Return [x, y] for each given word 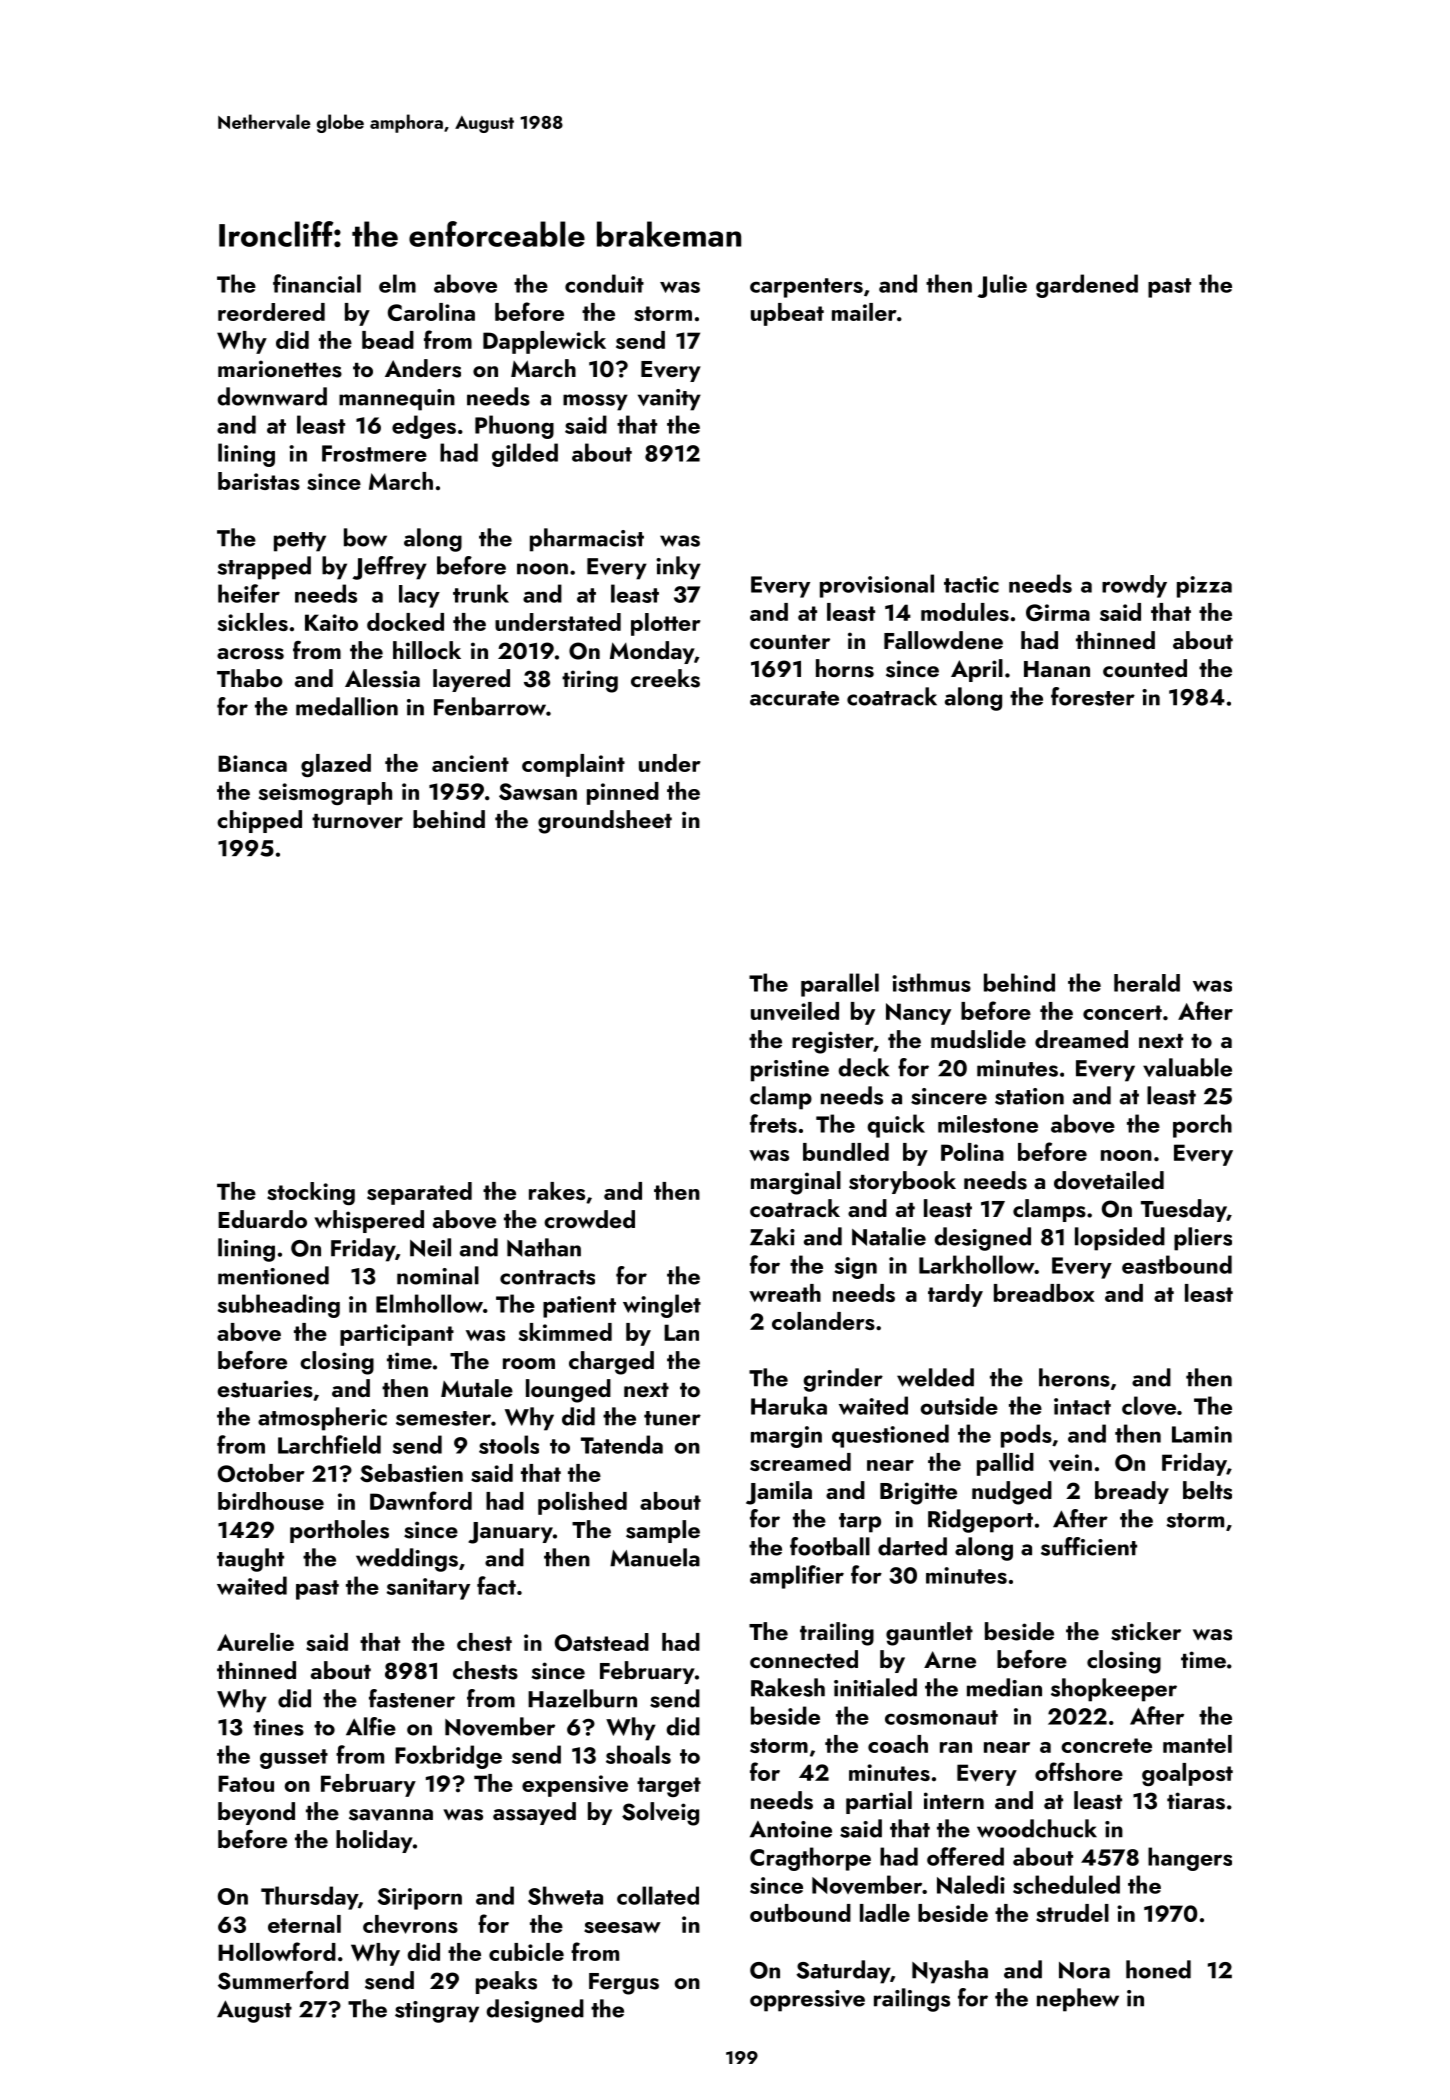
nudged [1012, 1493]
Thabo [250, 678]
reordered [271, 312]
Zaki [772, 1236]
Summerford [283, 1980]
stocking [311, 1193]
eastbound [1177, 1264]
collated [658, 1895]
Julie [1002, 286]
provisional [877, 586]
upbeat [787, 314]
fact [496, 1585]
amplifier [797, 1577]
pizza [1204, 587]
